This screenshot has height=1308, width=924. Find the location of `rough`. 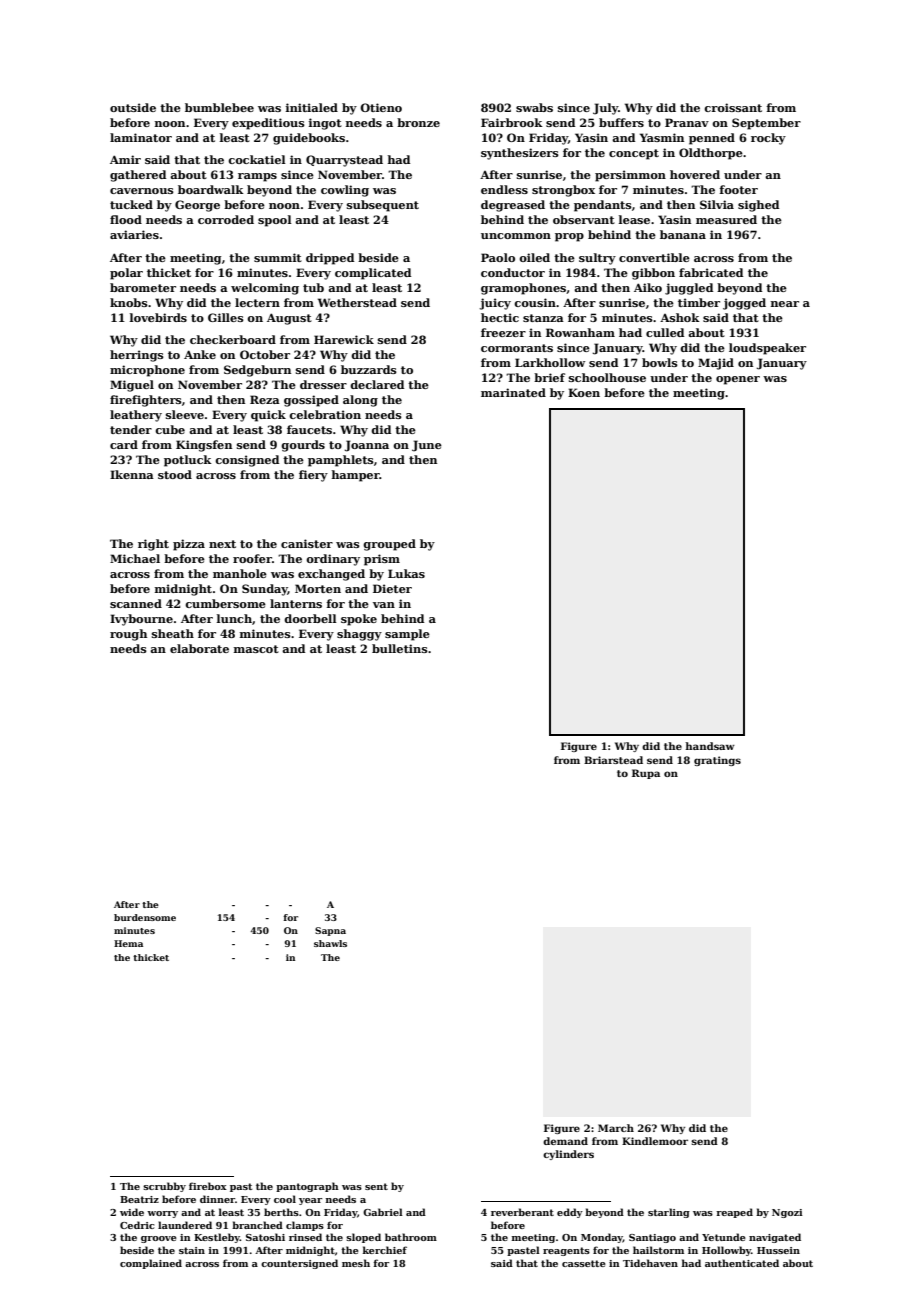

rough is located at coordinates (128, 635).
